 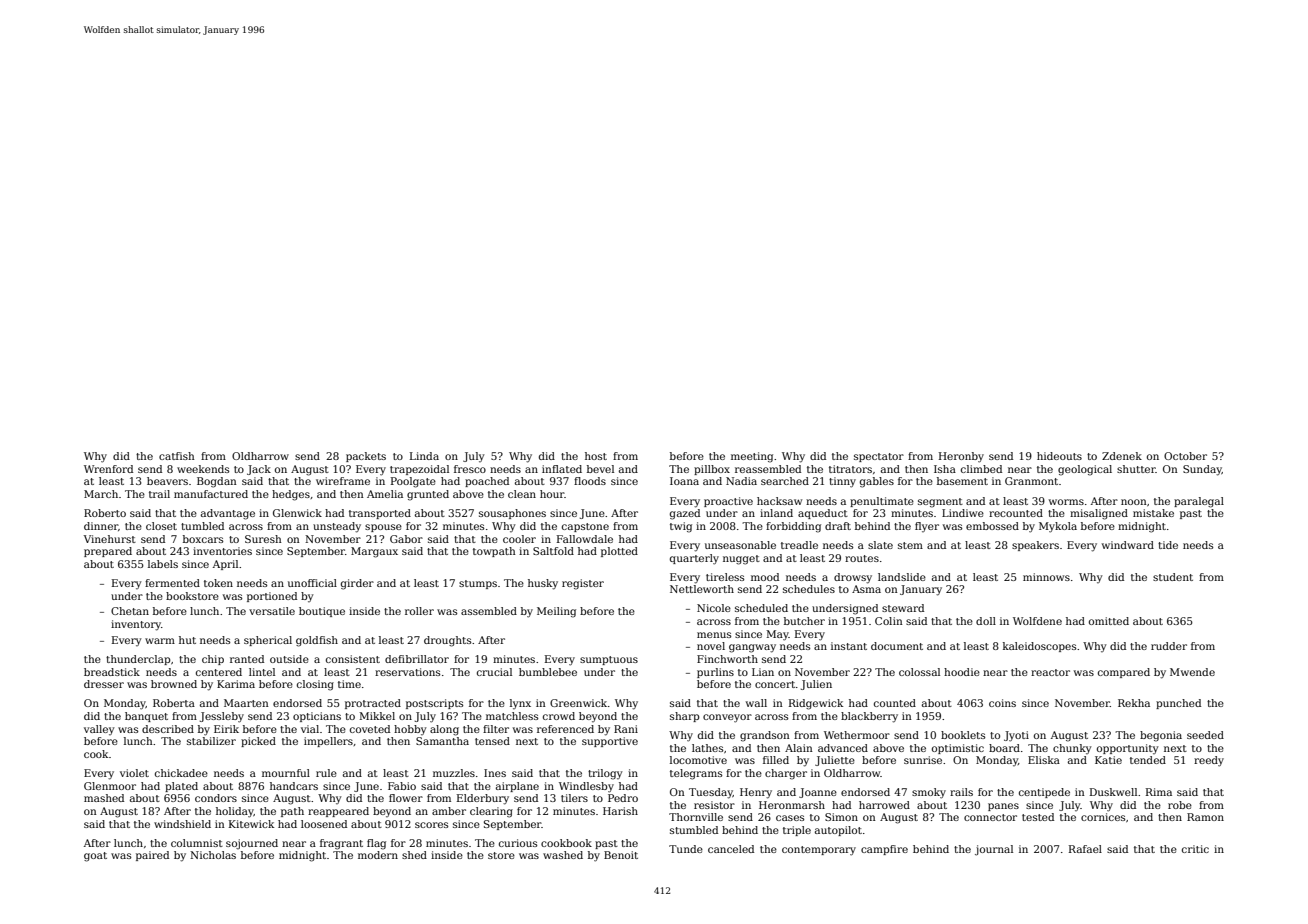 I want to click on Rani, so click(x=626, y=729).
